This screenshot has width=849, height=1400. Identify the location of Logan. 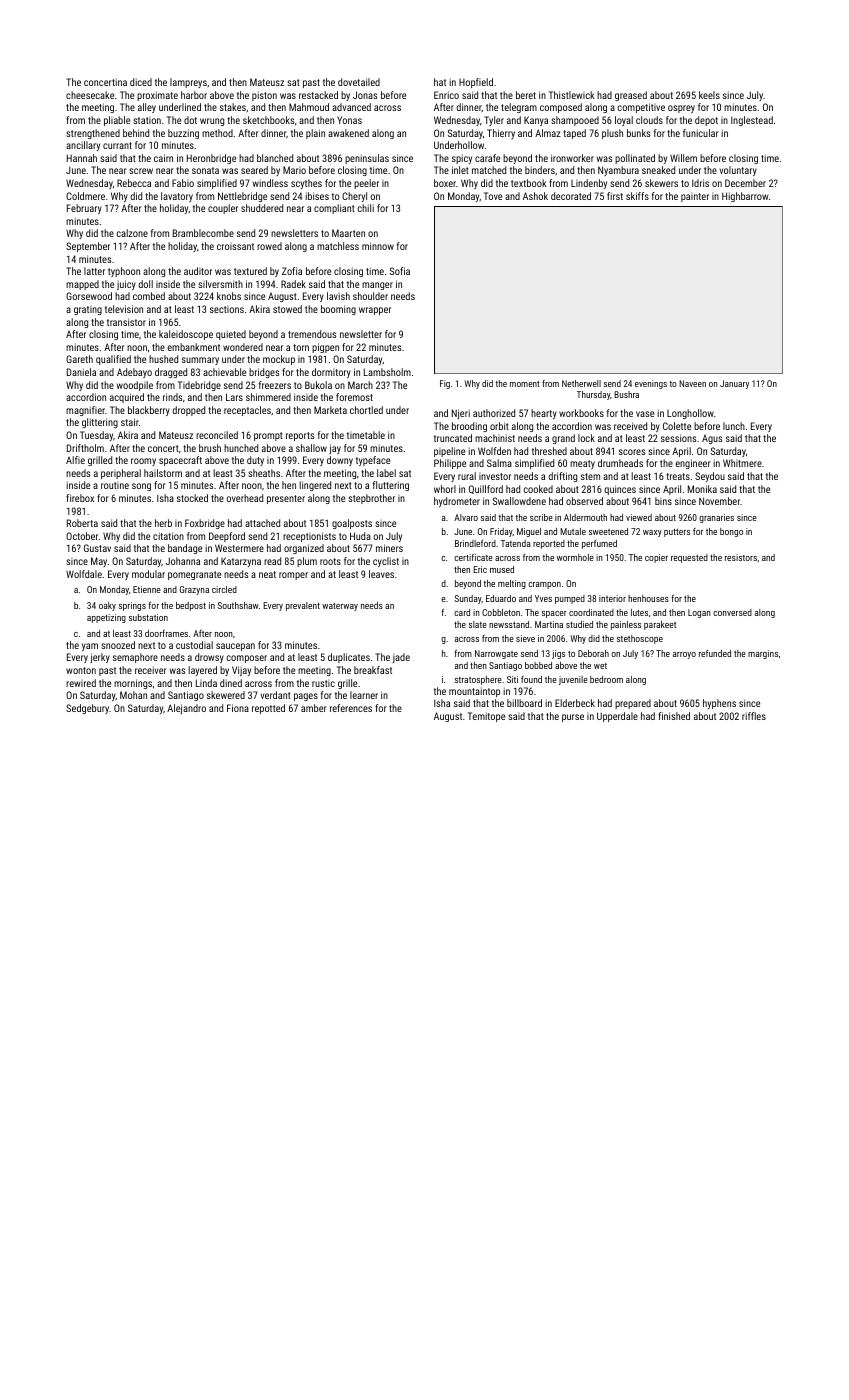
(699, 613).
